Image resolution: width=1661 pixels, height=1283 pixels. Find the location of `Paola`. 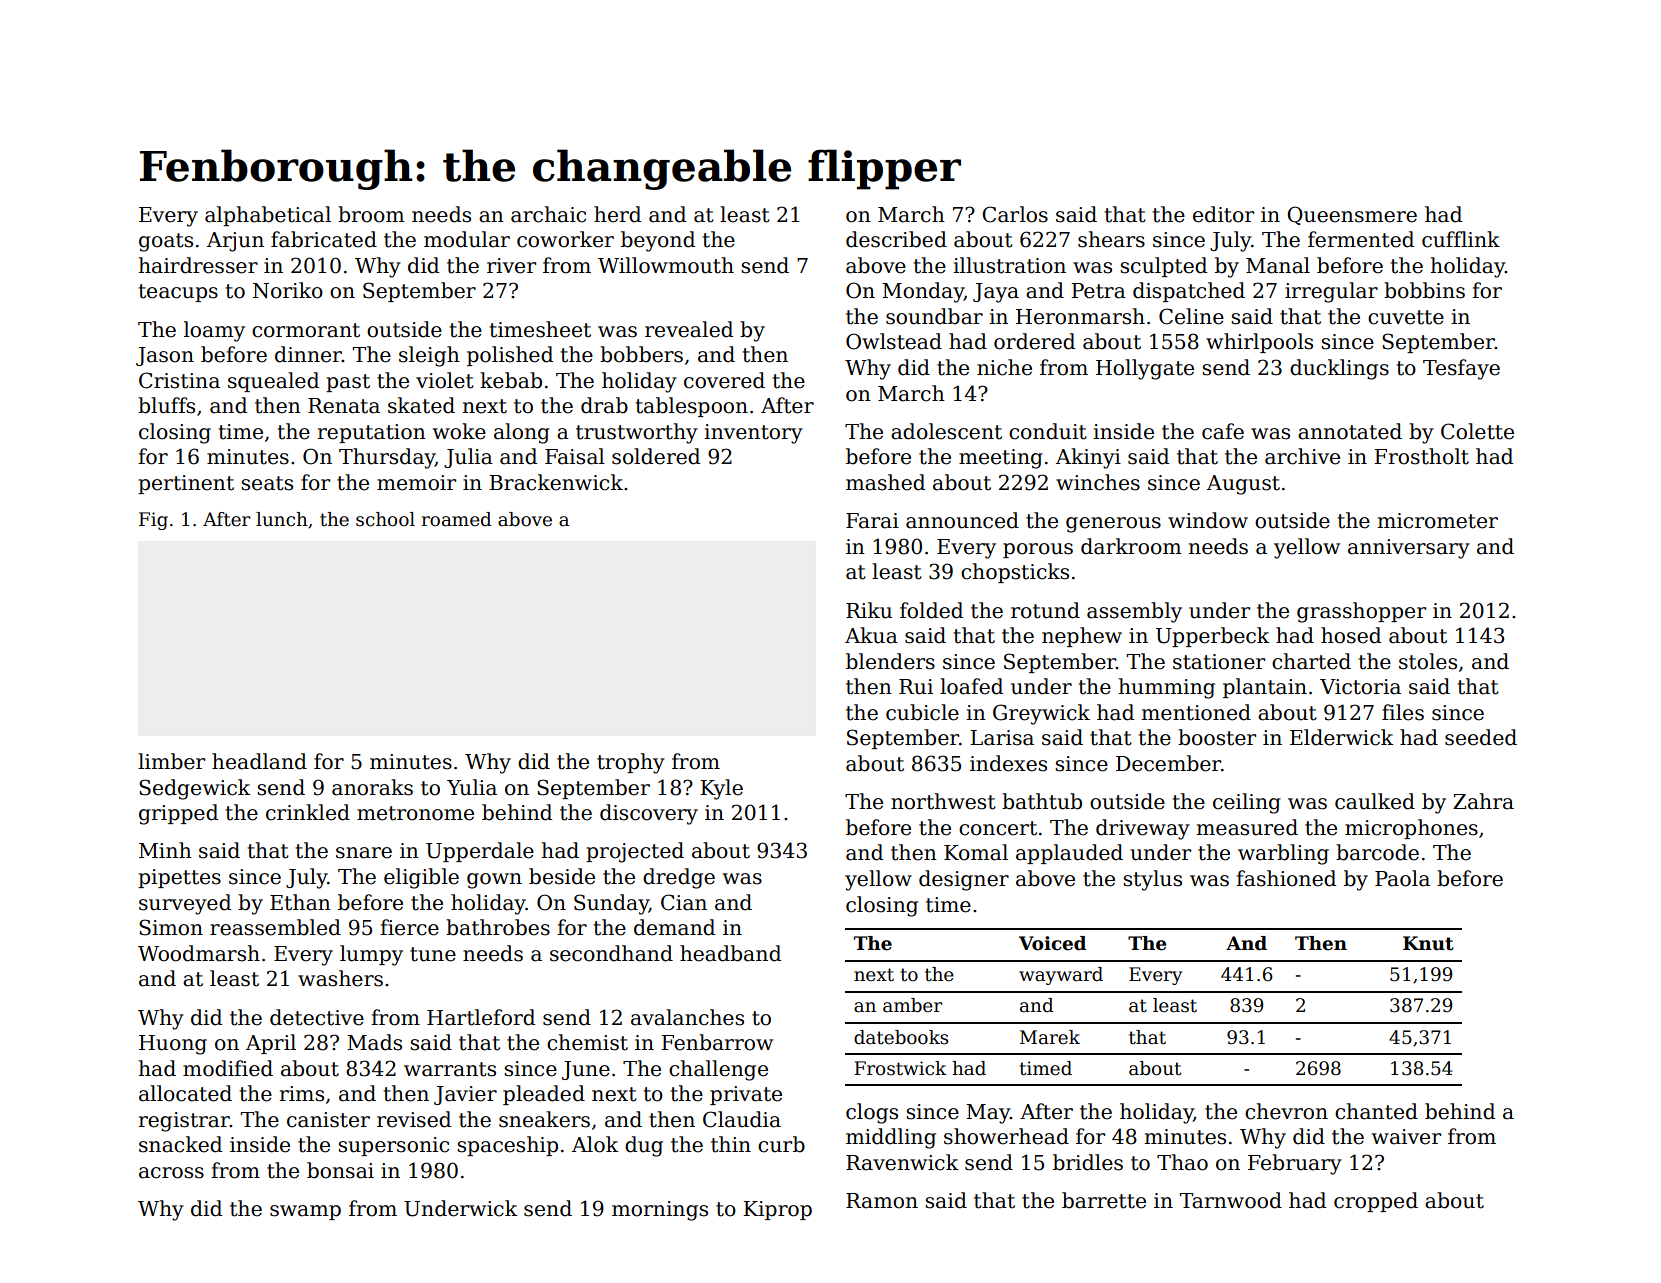

Paola is located at coordinates (1402, 878).
